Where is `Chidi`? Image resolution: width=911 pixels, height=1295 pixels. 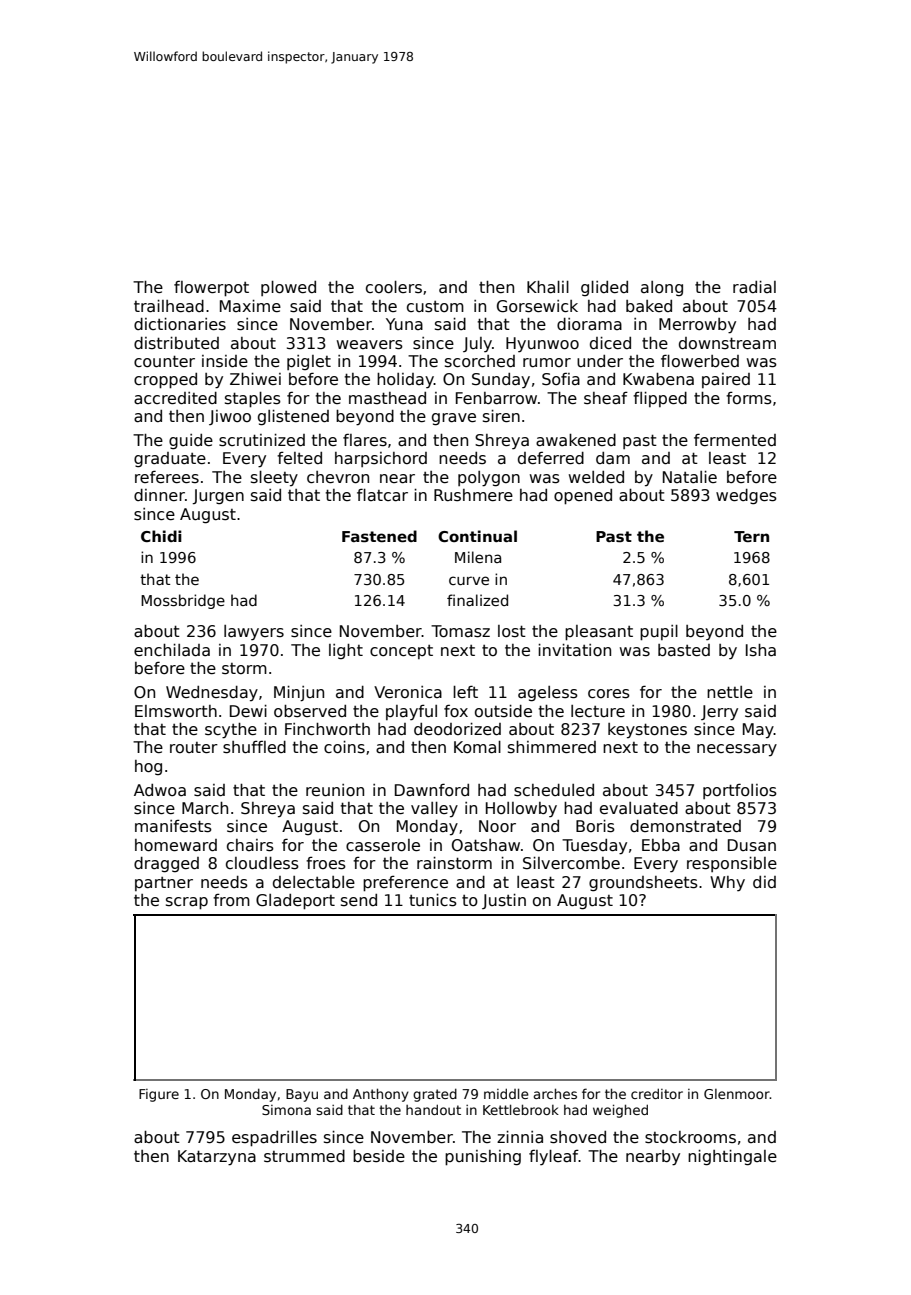
Chidi is located at coordinates (161, 536).
